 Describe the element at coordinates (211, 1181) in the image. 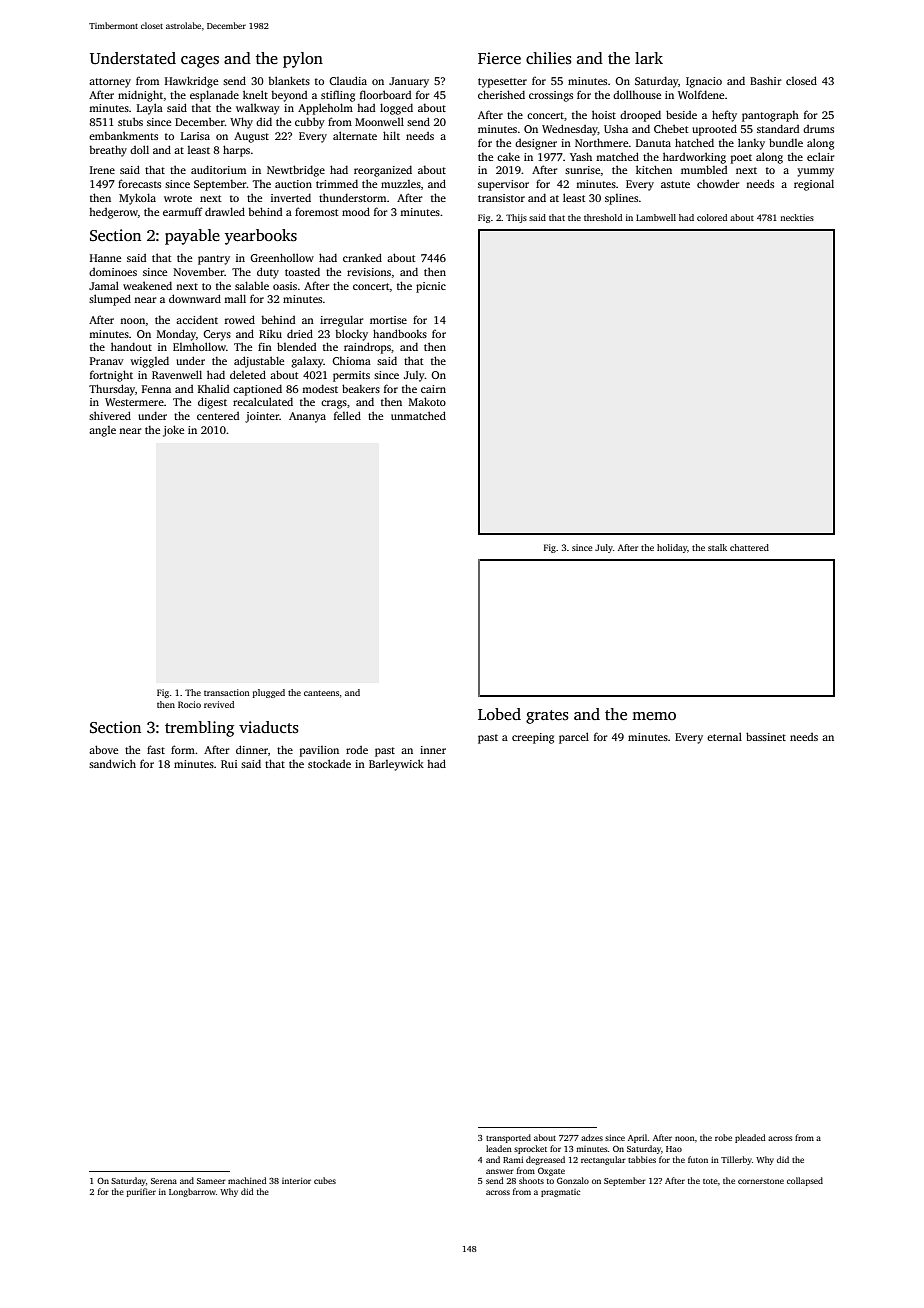

I see `Sameer` at that location.
